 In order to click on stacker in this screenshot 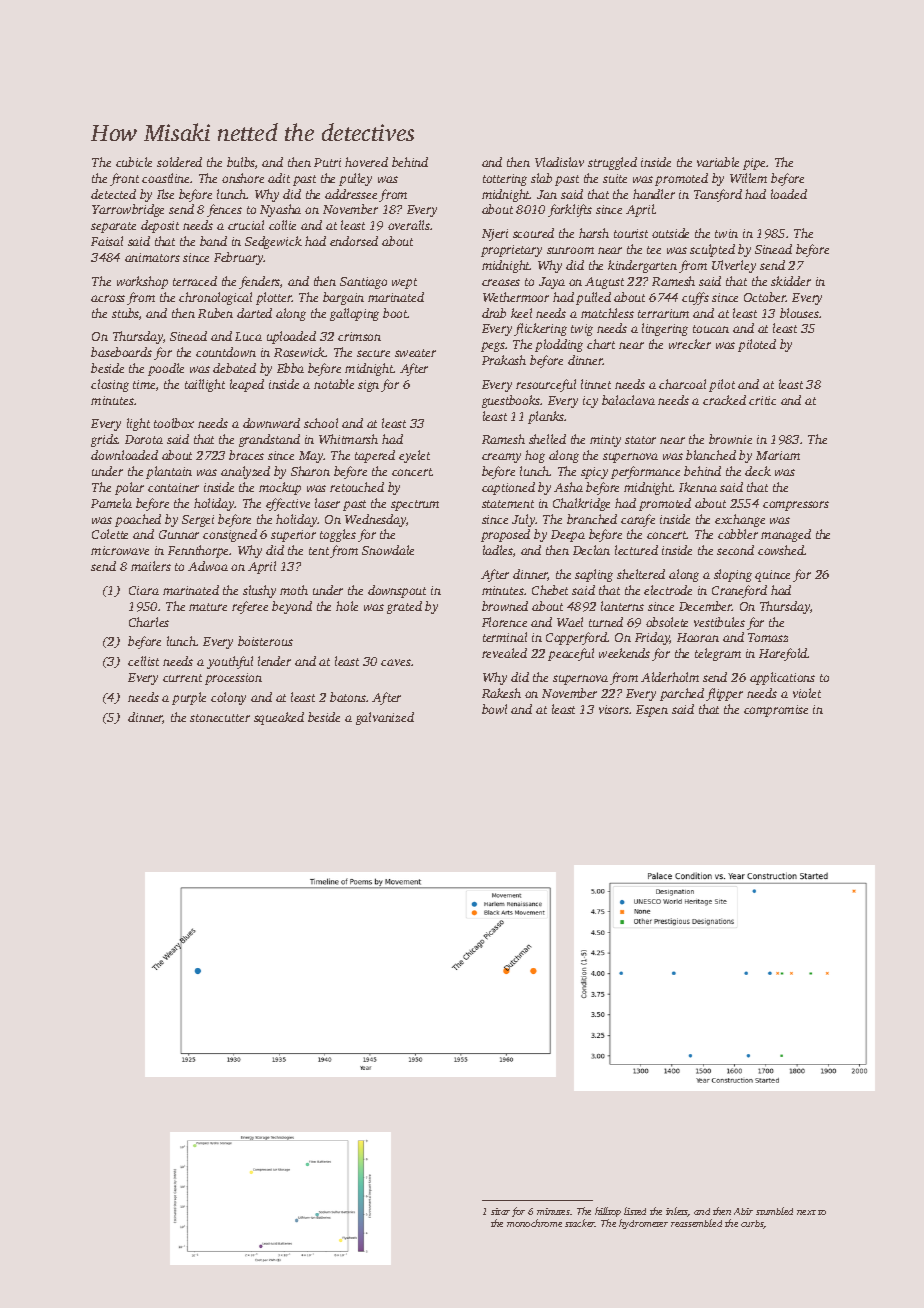, I will do `click(580, 1223)`.
